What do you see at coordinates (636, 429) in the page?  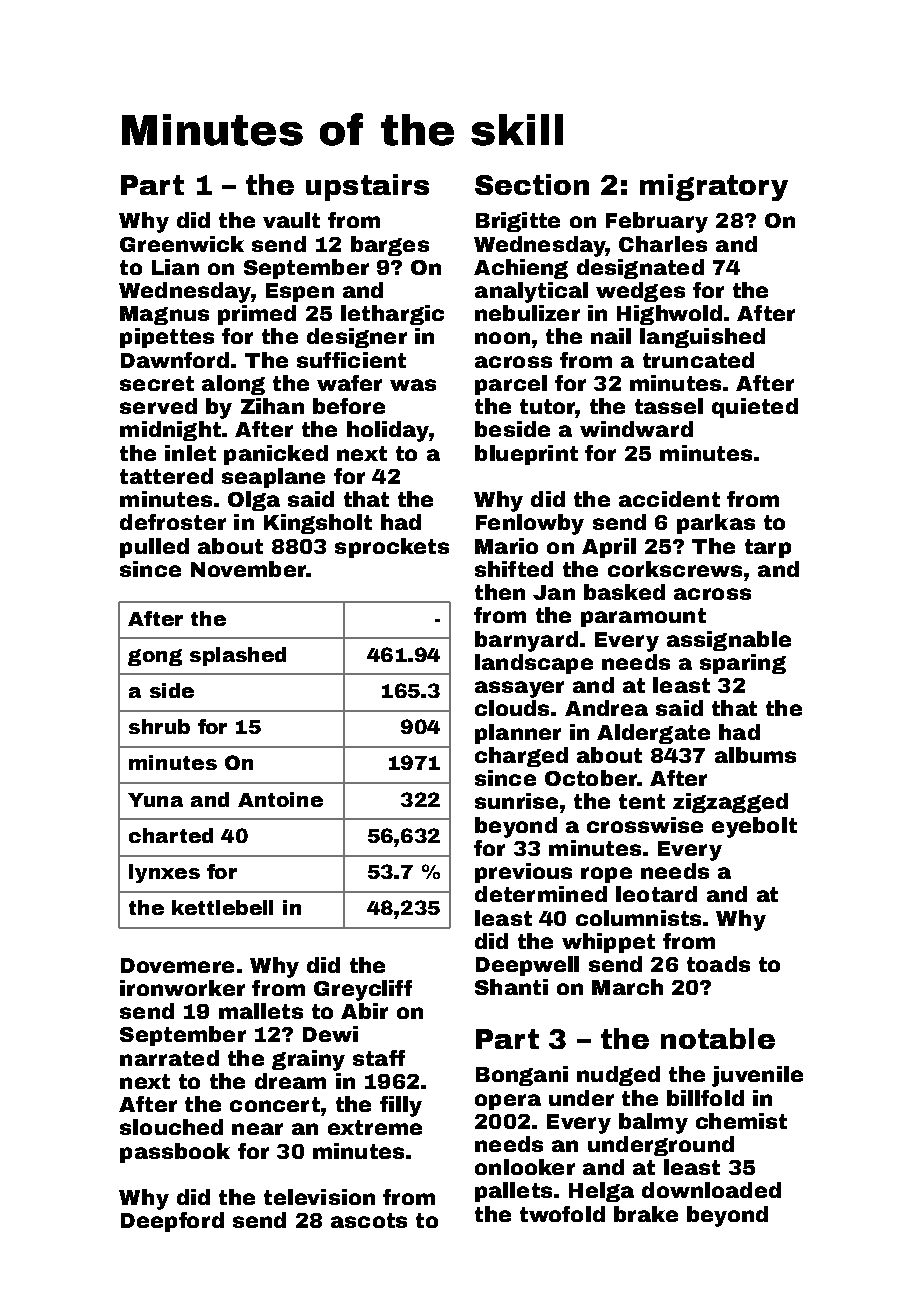 I see `windward` at bounding box center [636, 429].
